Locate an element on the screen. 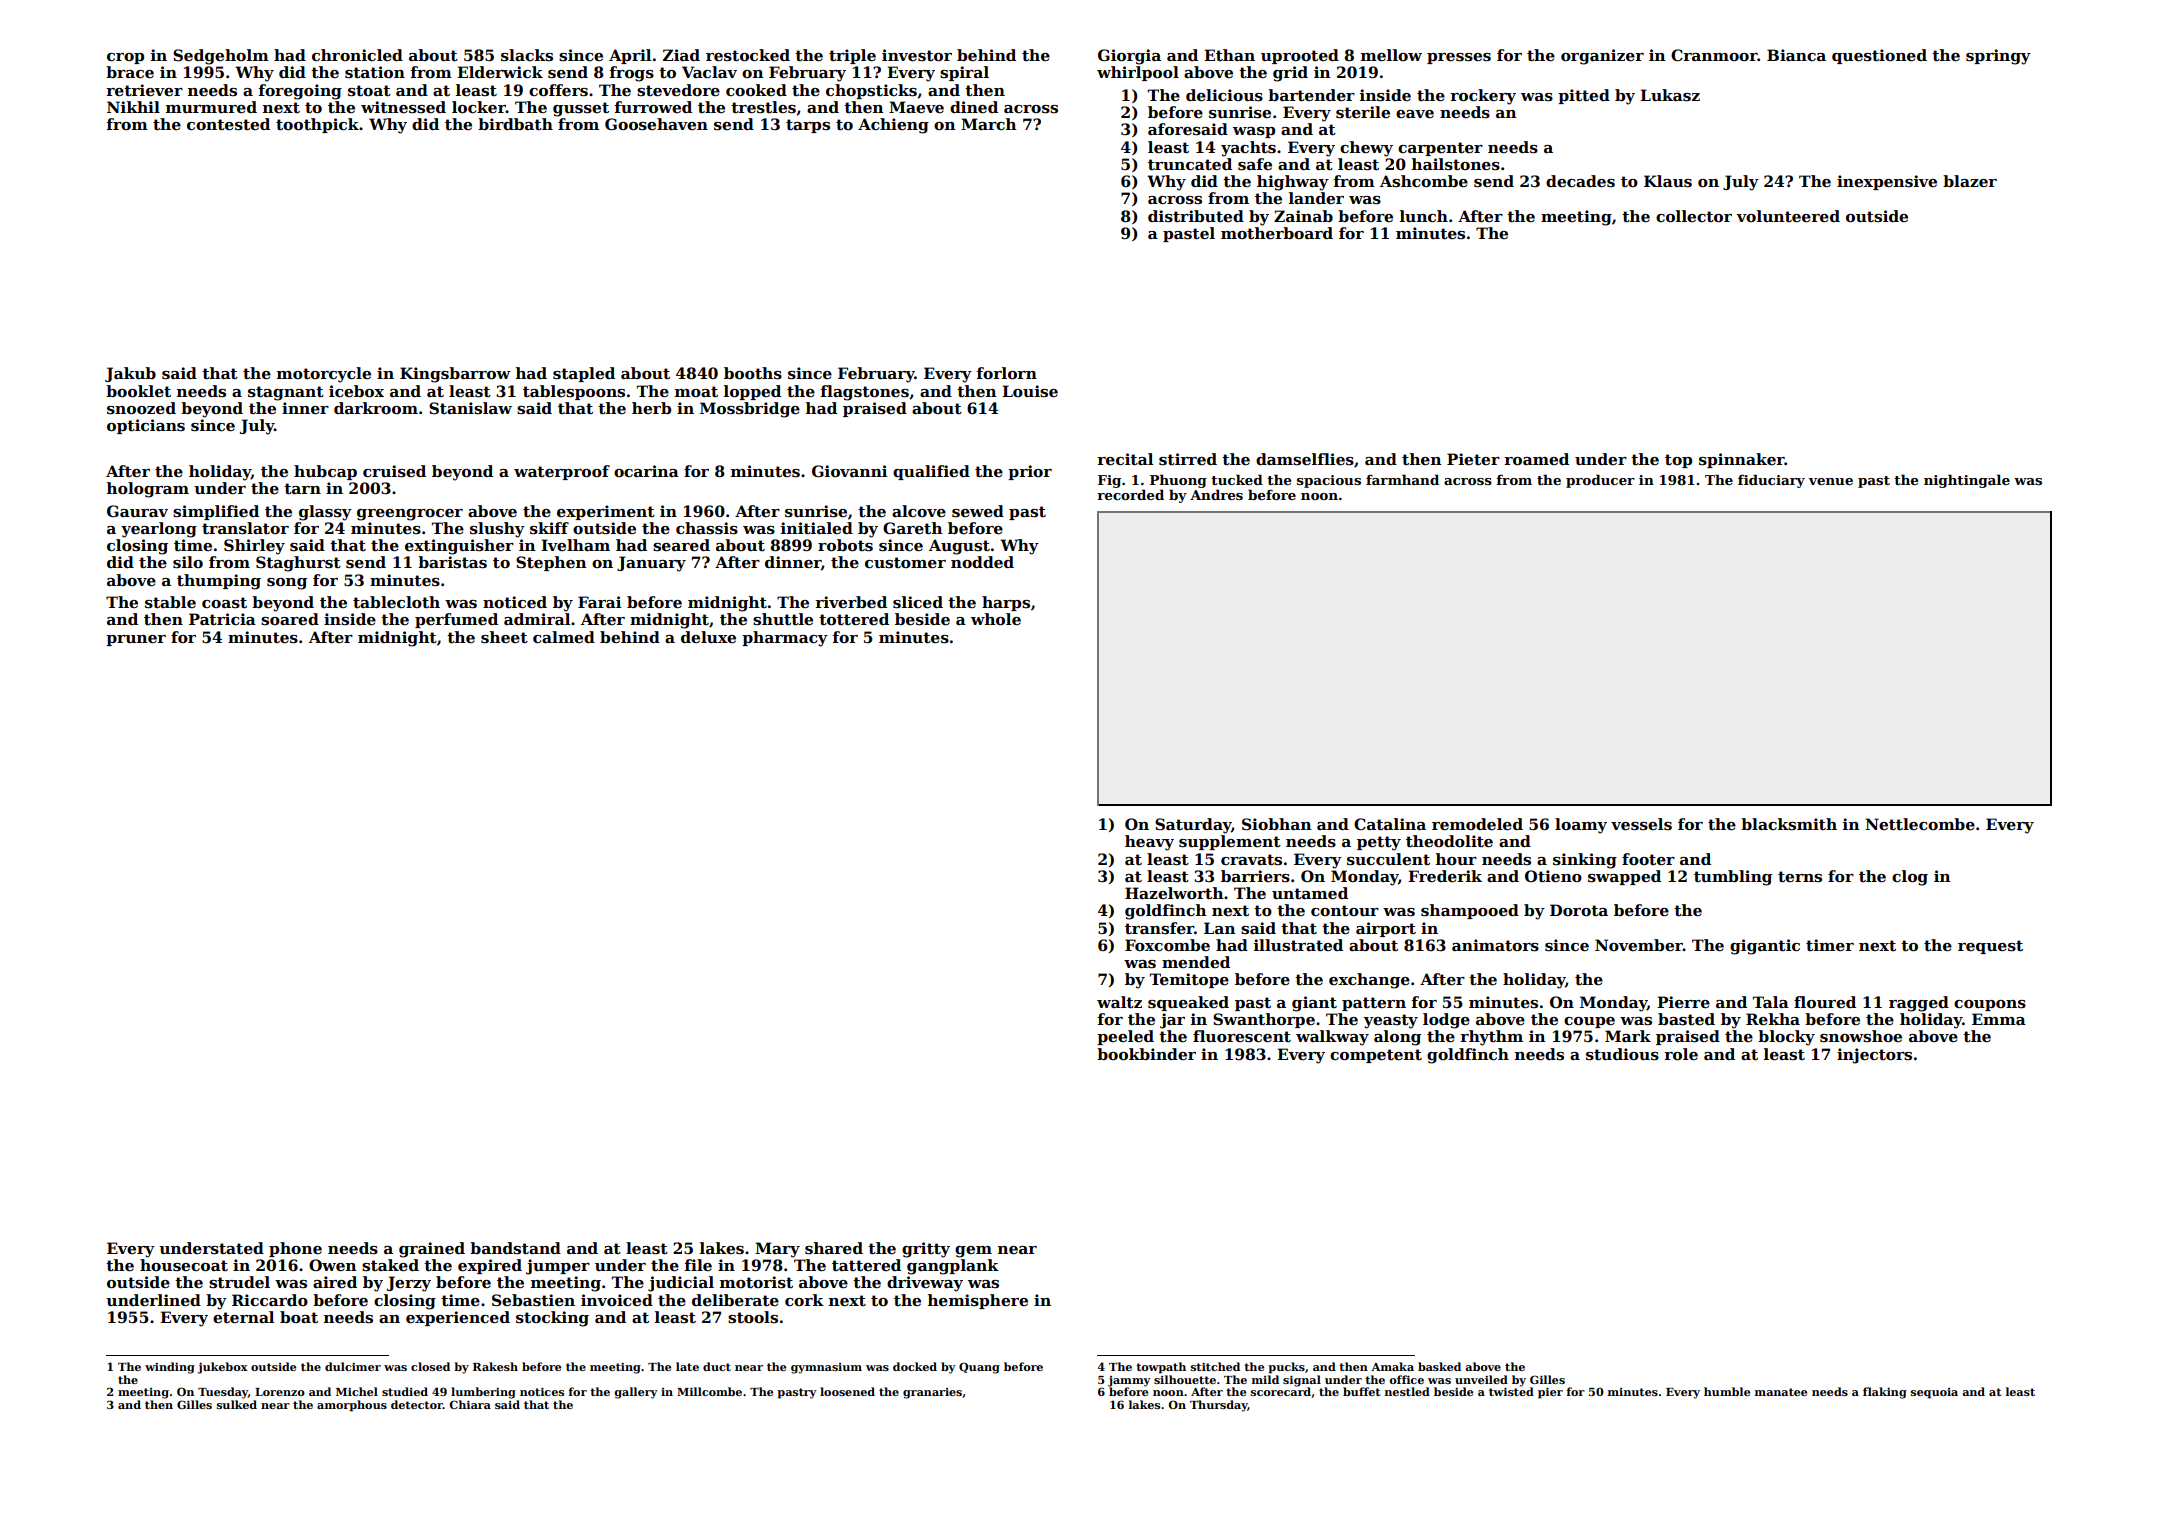 The height and width of the screenshot is (1526, 2158). Foxcombe is located at coordinates (1167, 945).
